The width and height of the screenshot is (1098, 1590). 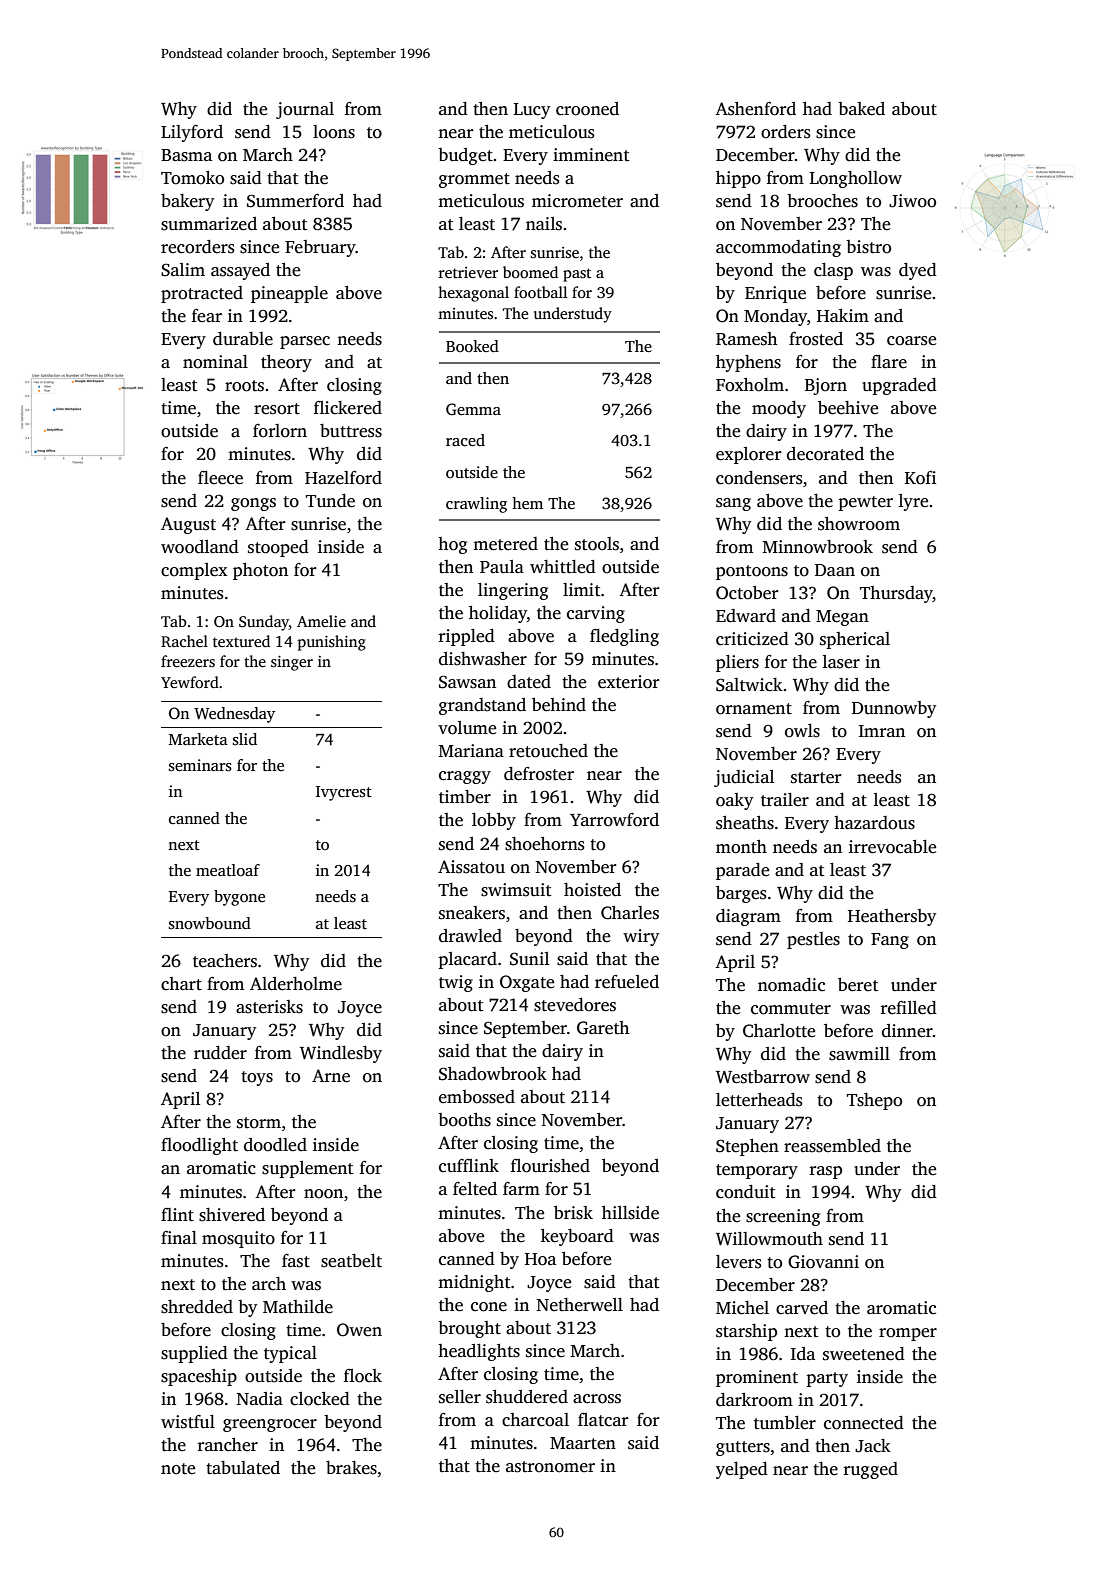 I want to click on dated, so click(x=529, y=682).
